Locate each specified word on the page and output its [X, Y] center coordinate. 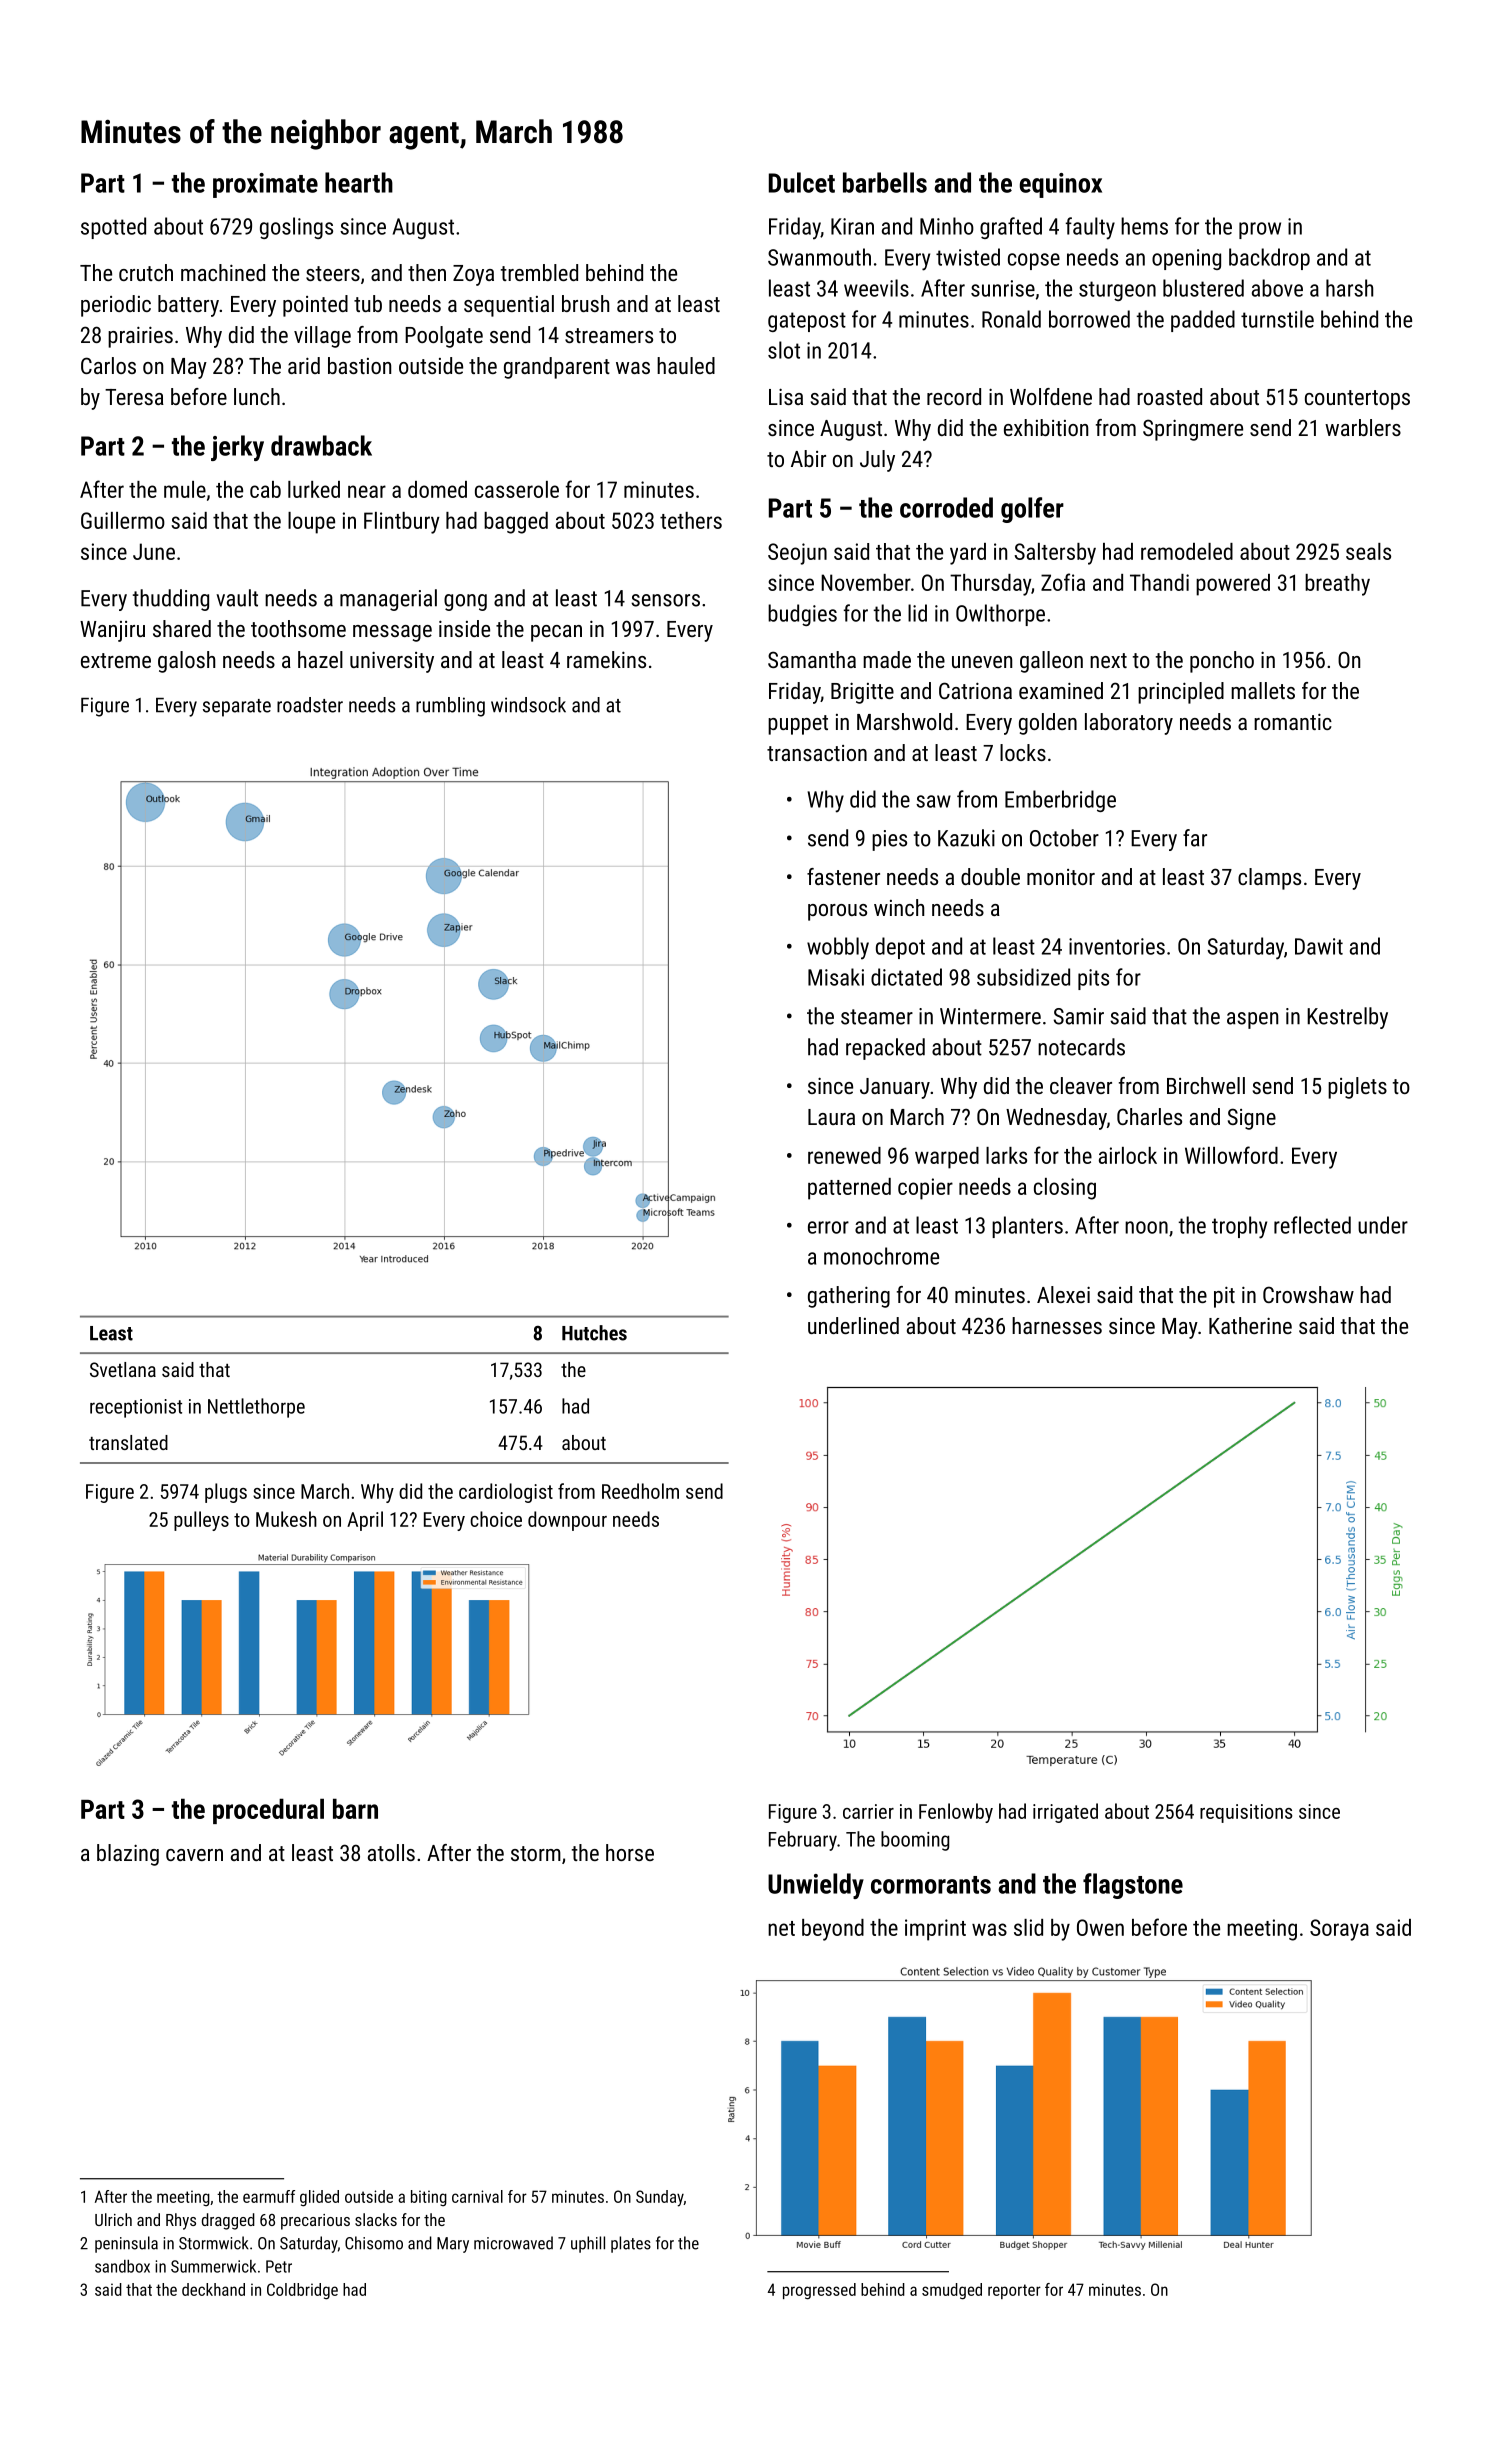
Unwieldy [816, 1886]
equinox [1061, 185]
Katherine [1250, 1325]
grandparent [557, 368]
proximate [265, 185]
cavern [194, 1855]
